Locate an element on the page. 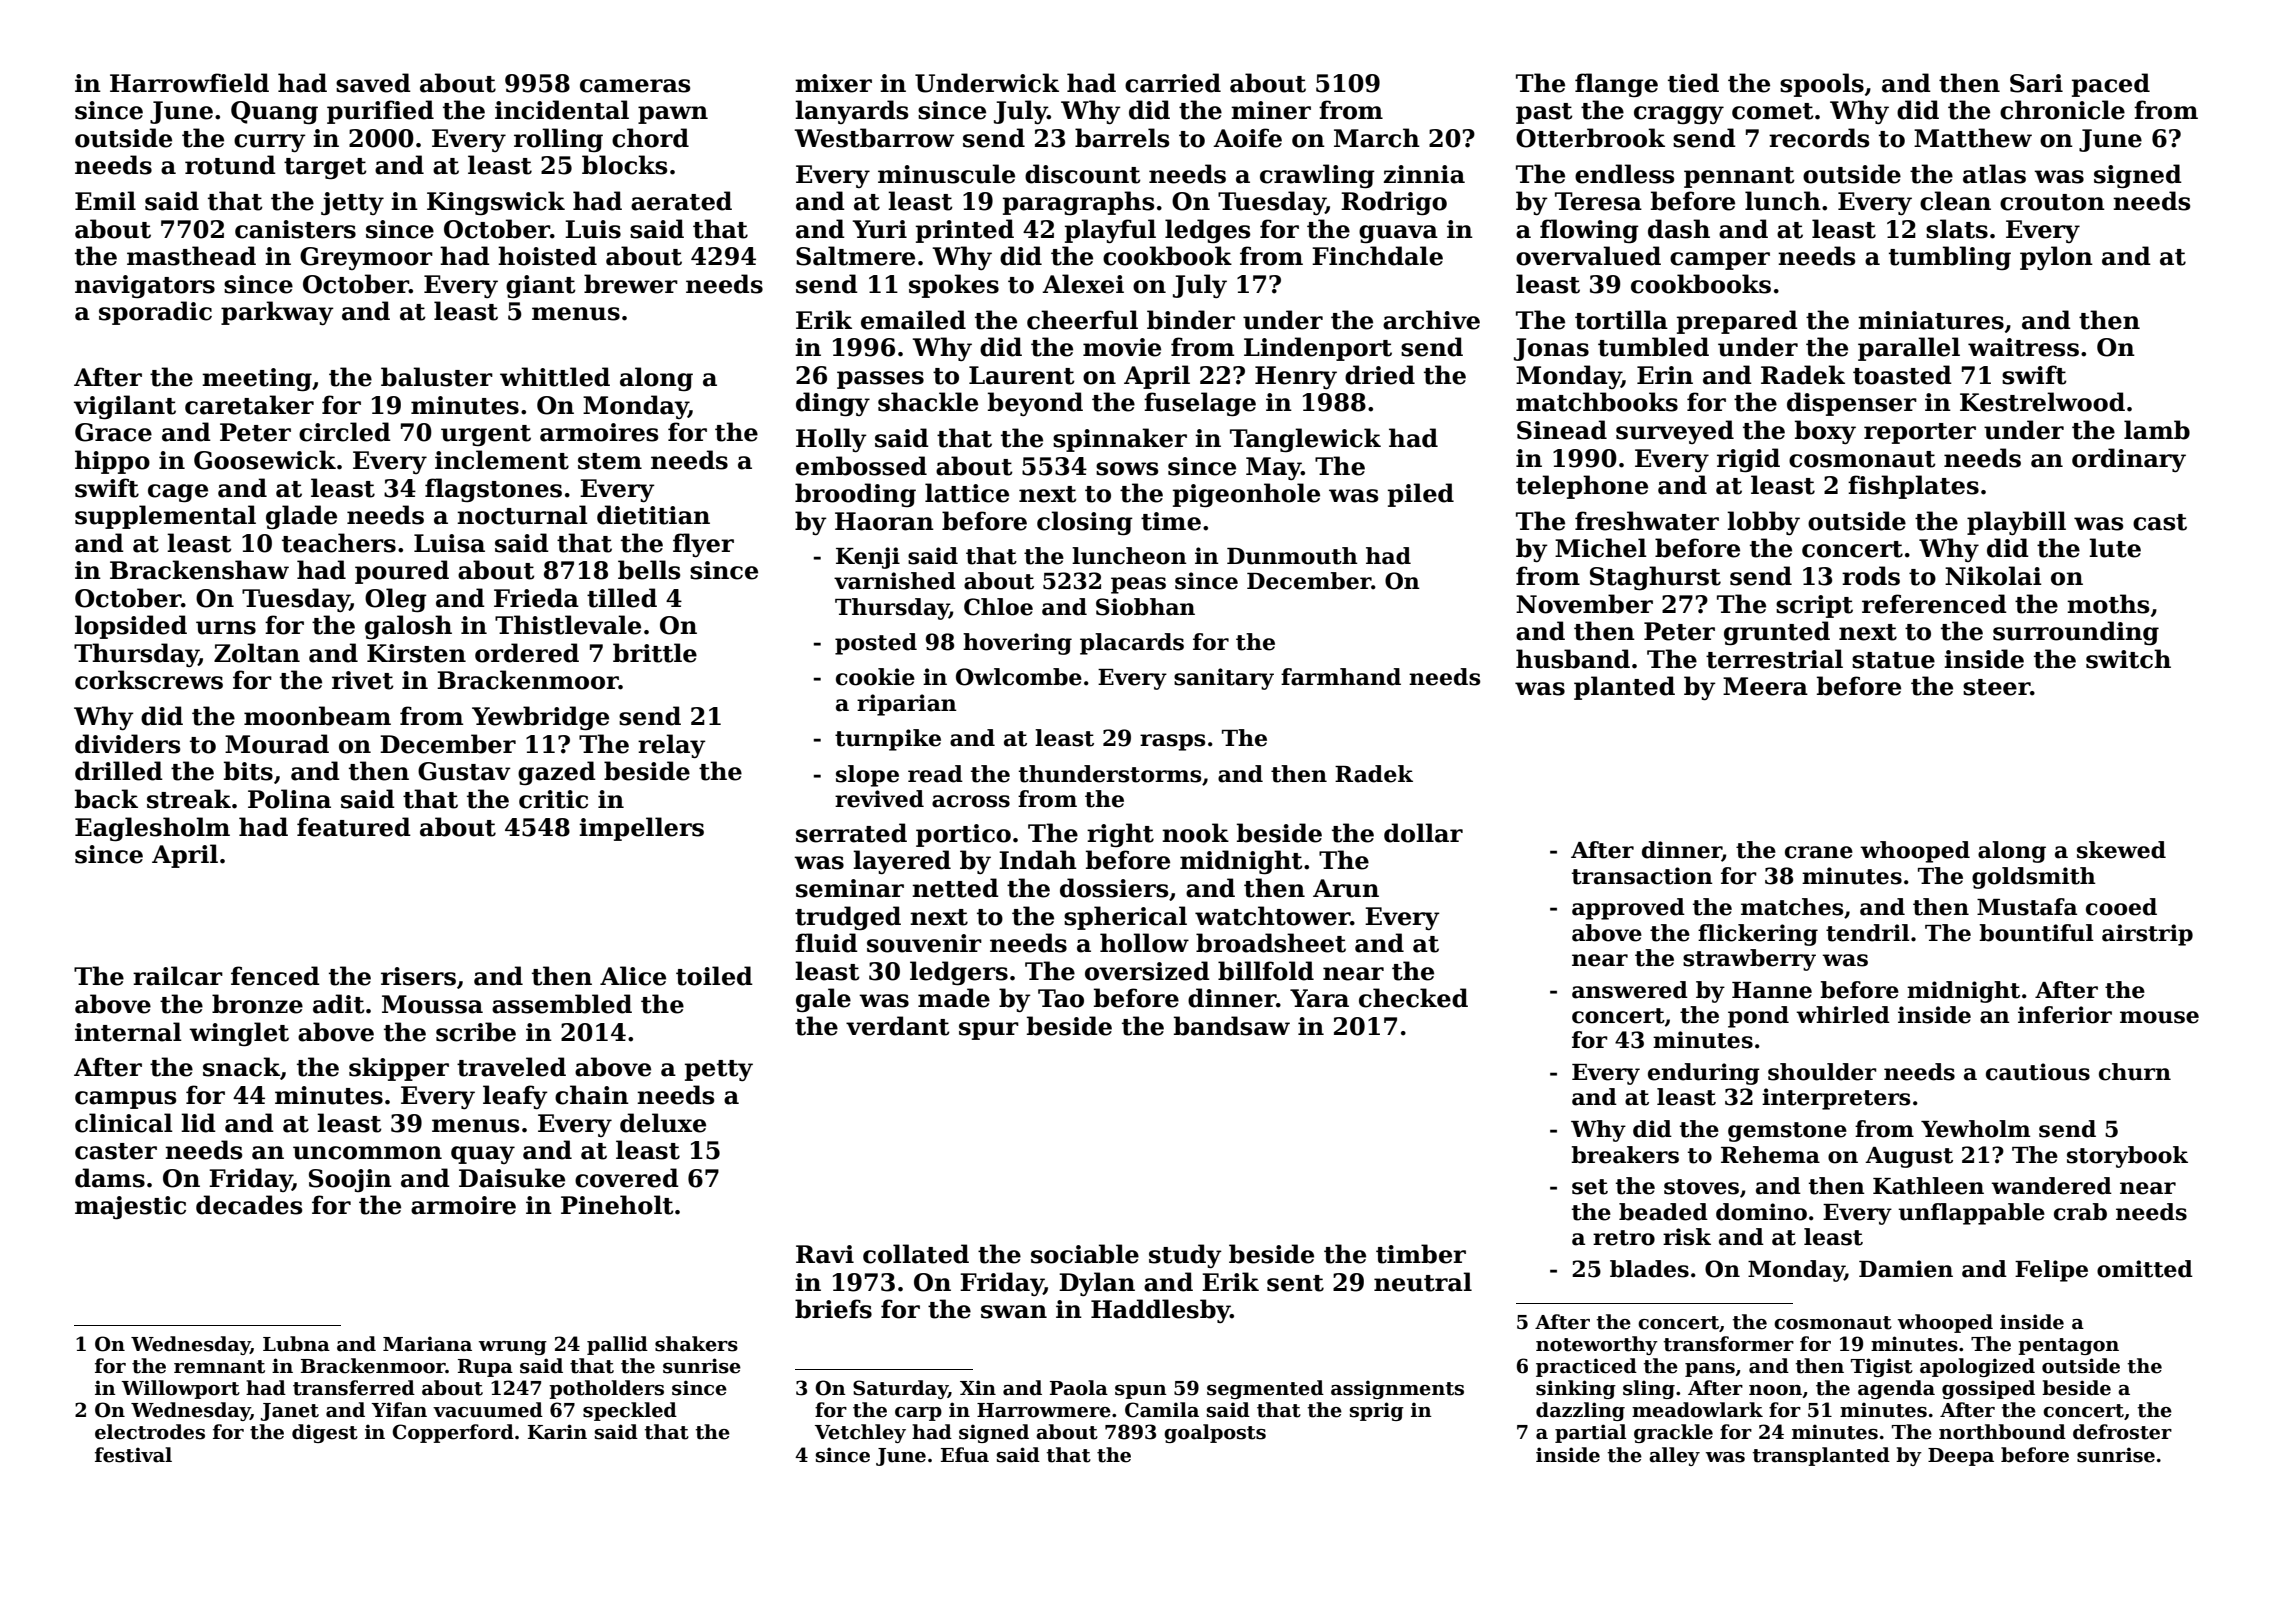 This image has height=1614, width=2282. embossed is located at coordinates (861, 466).
